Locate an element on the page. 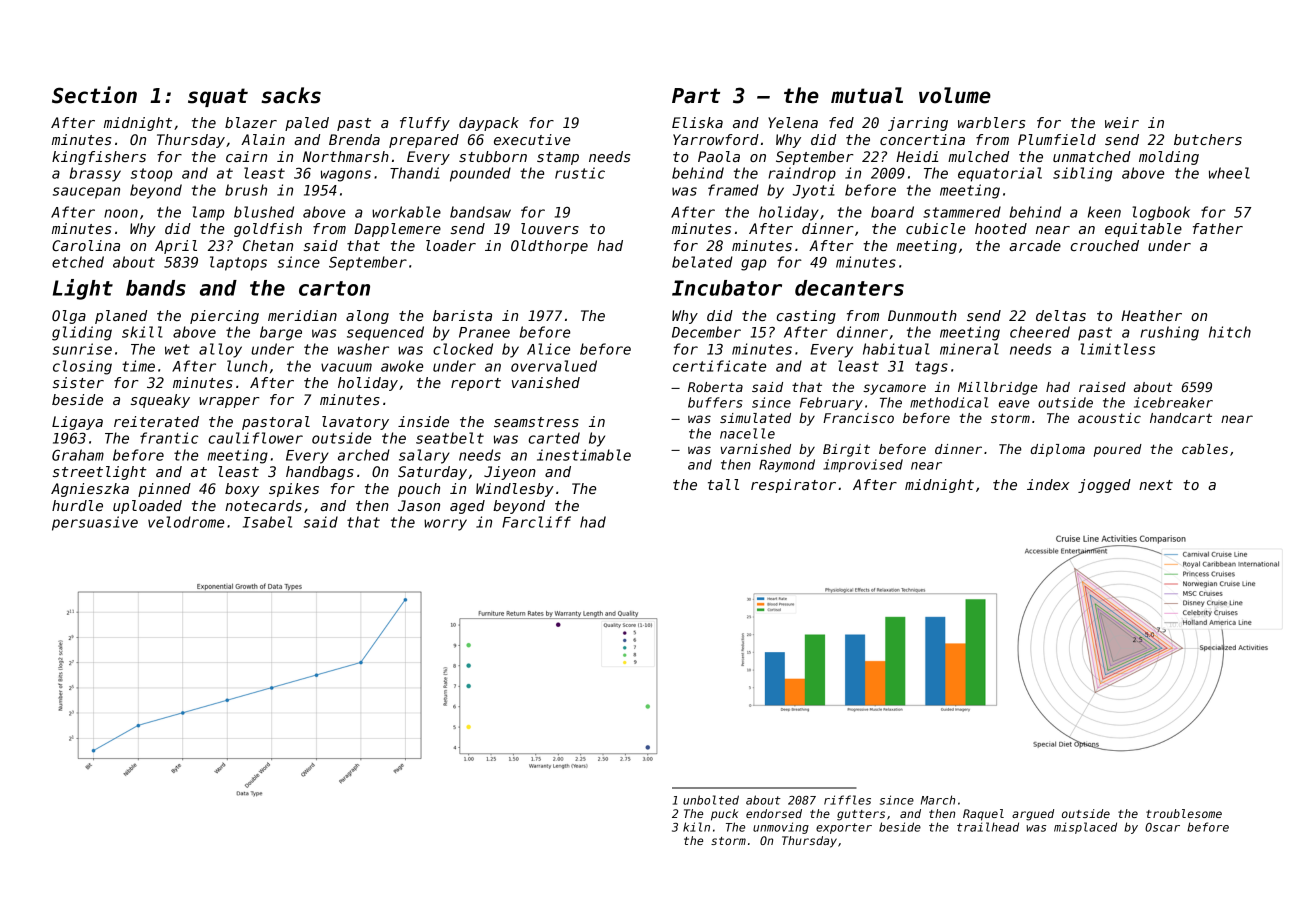  vanished is located at coordinates (546, 382).
